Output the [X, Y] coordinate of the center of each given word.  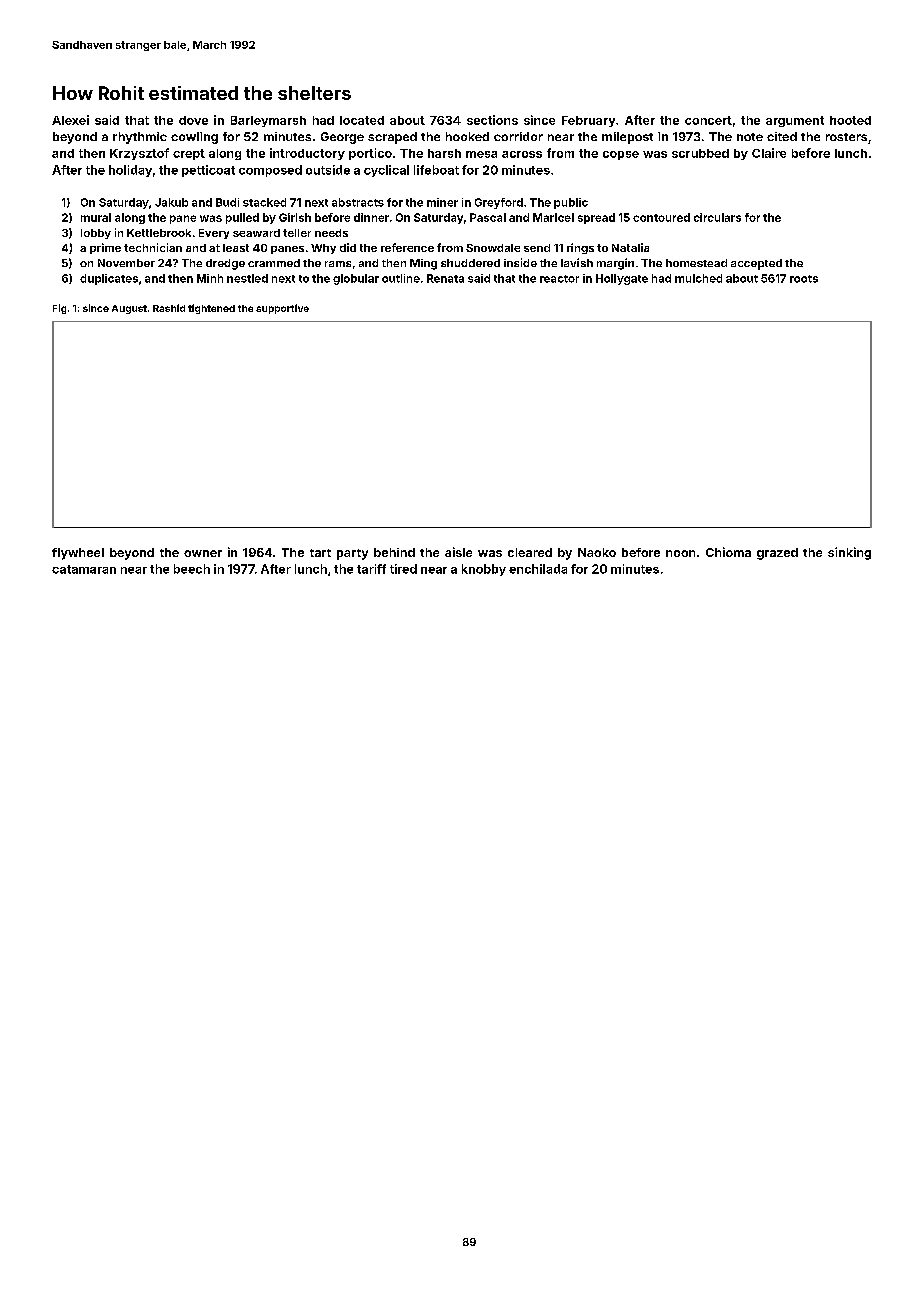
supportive [282, 309]
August [129, 309]
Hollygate [622, 279]
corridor [518, 136]
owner [203, 553]
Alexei [70, 120]
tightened [211, 309]
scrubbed [700, 153]
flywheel [78, 554]
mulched [698, 278]
